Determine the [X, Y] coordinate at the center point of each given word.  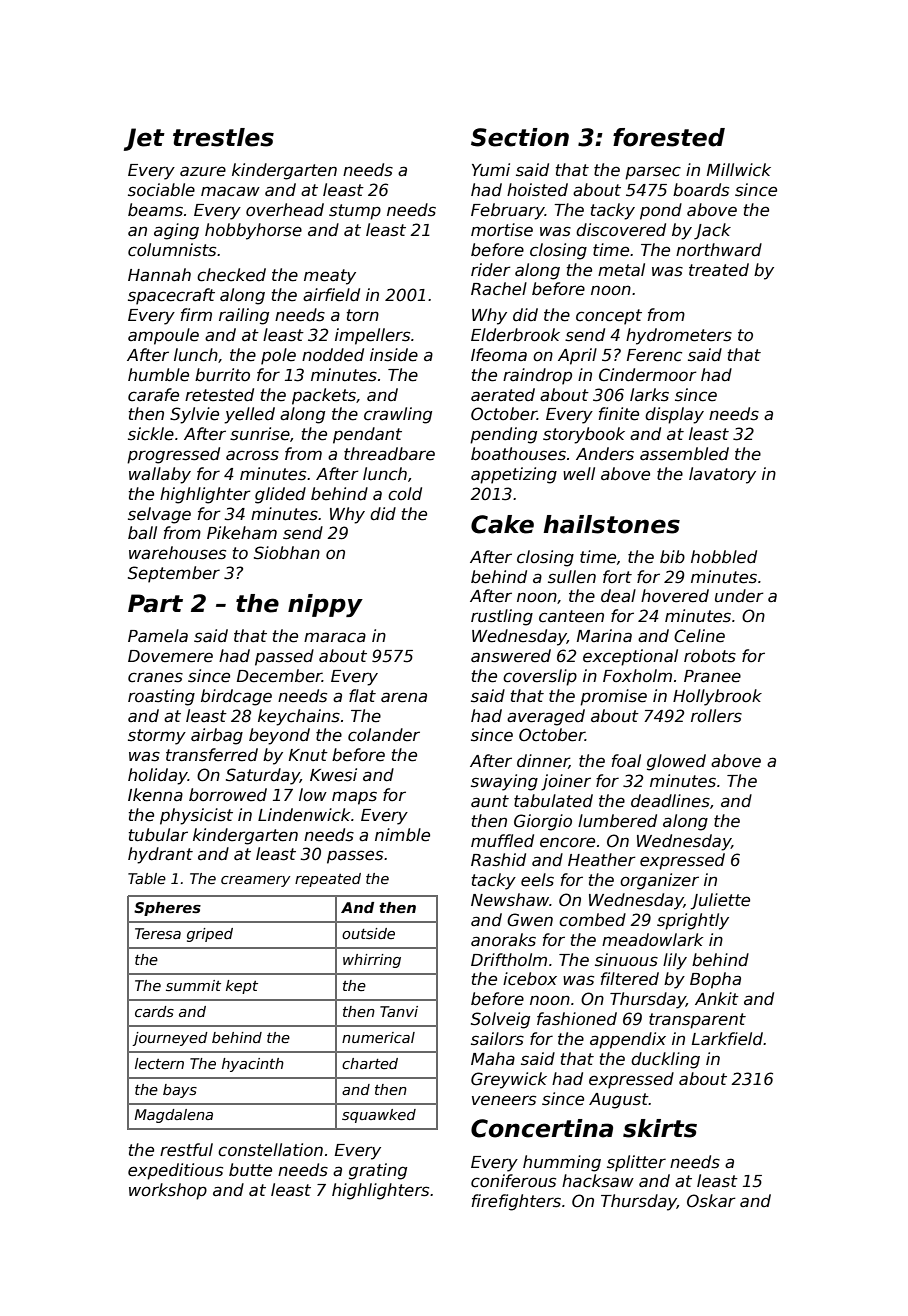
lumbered [617, 821]
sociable [161, 190]
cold [405, 494]
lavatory [722, 475]
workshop [168, 1191]
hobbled [724, 557]
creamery [255, 881]
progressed [173, 455]
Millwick [739, 170]
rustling [502, 617]
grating [378, 1171]
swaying [504, 782]
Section [520, 137]
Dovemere [170, 656]
